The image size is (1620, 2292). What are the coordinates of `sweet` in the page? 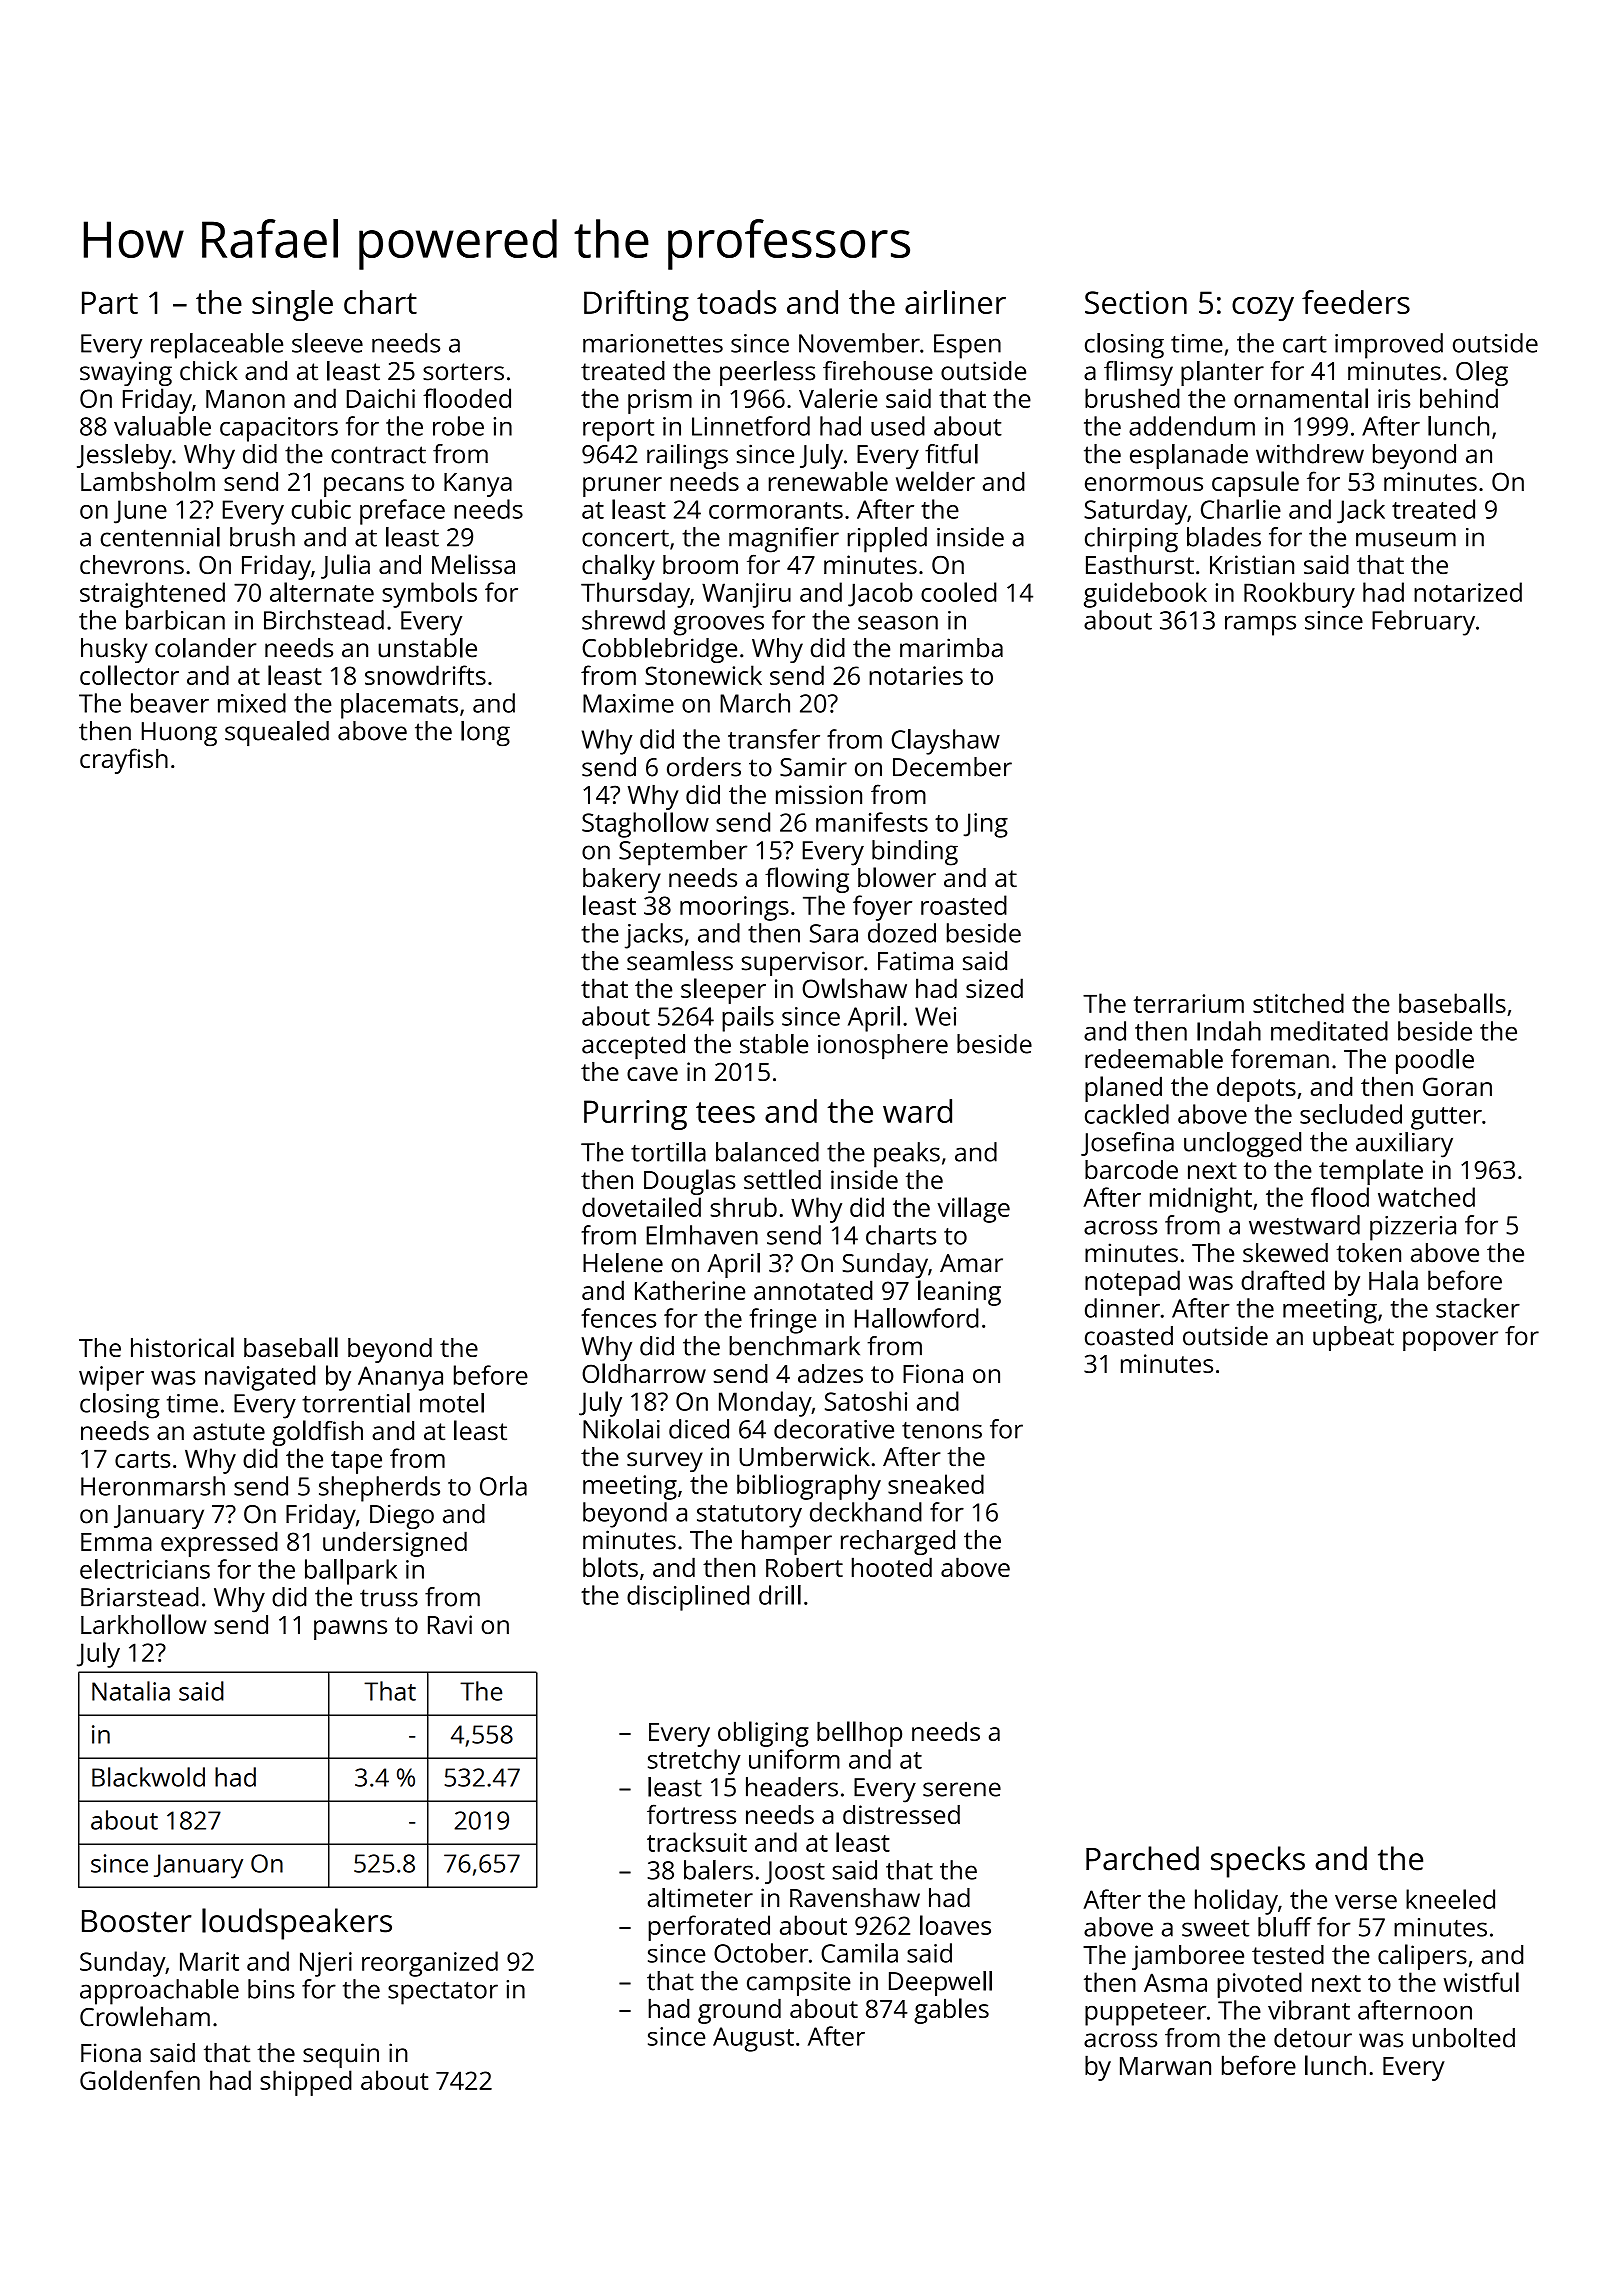 It's located at (1215, 1928).
